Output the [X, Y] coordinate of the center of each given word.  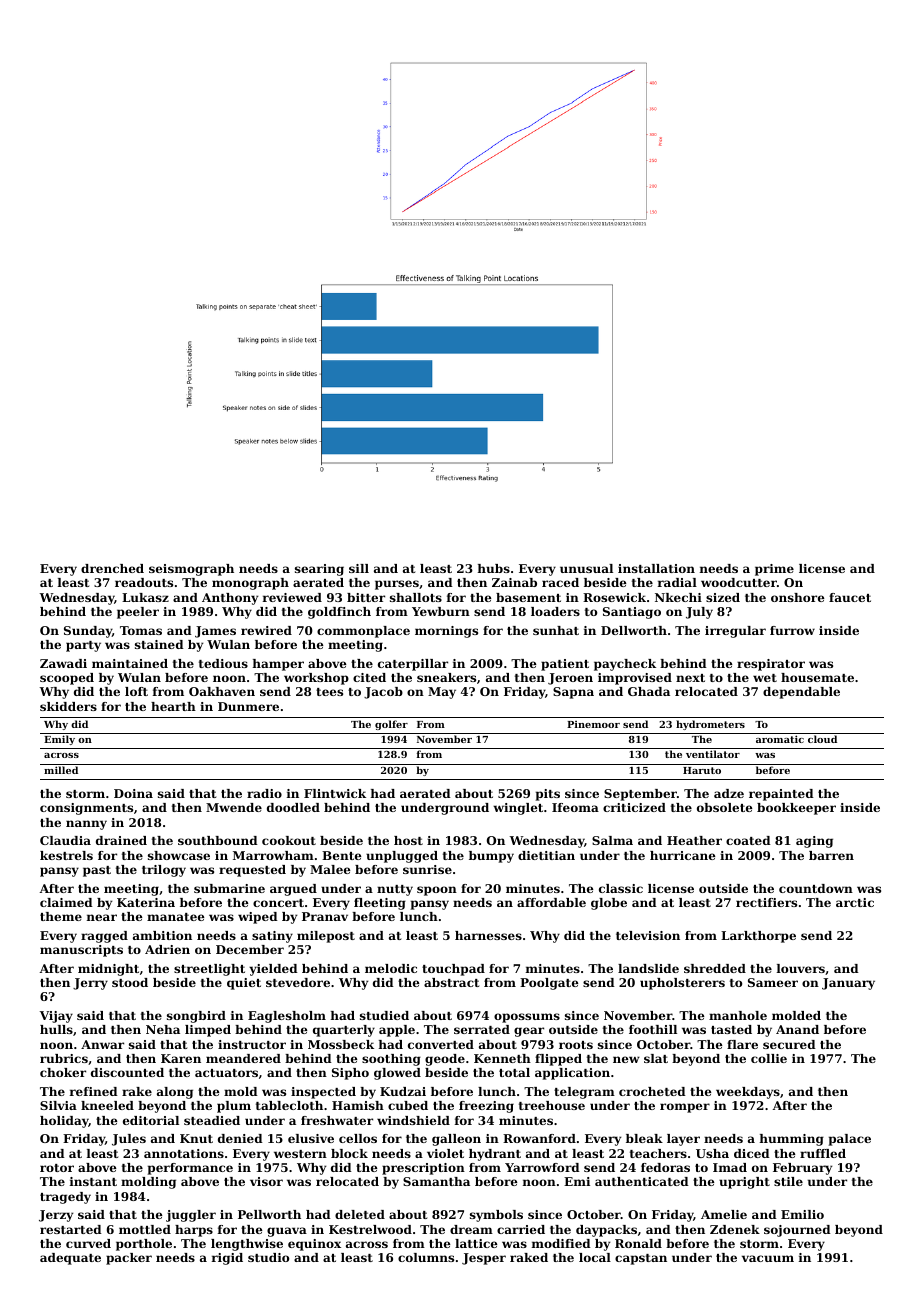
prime [774, 570]
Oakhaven [222, 691]
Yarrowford [542, 1167]
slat [656, 1058]
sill [359, 568]
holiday [64, 1122]
